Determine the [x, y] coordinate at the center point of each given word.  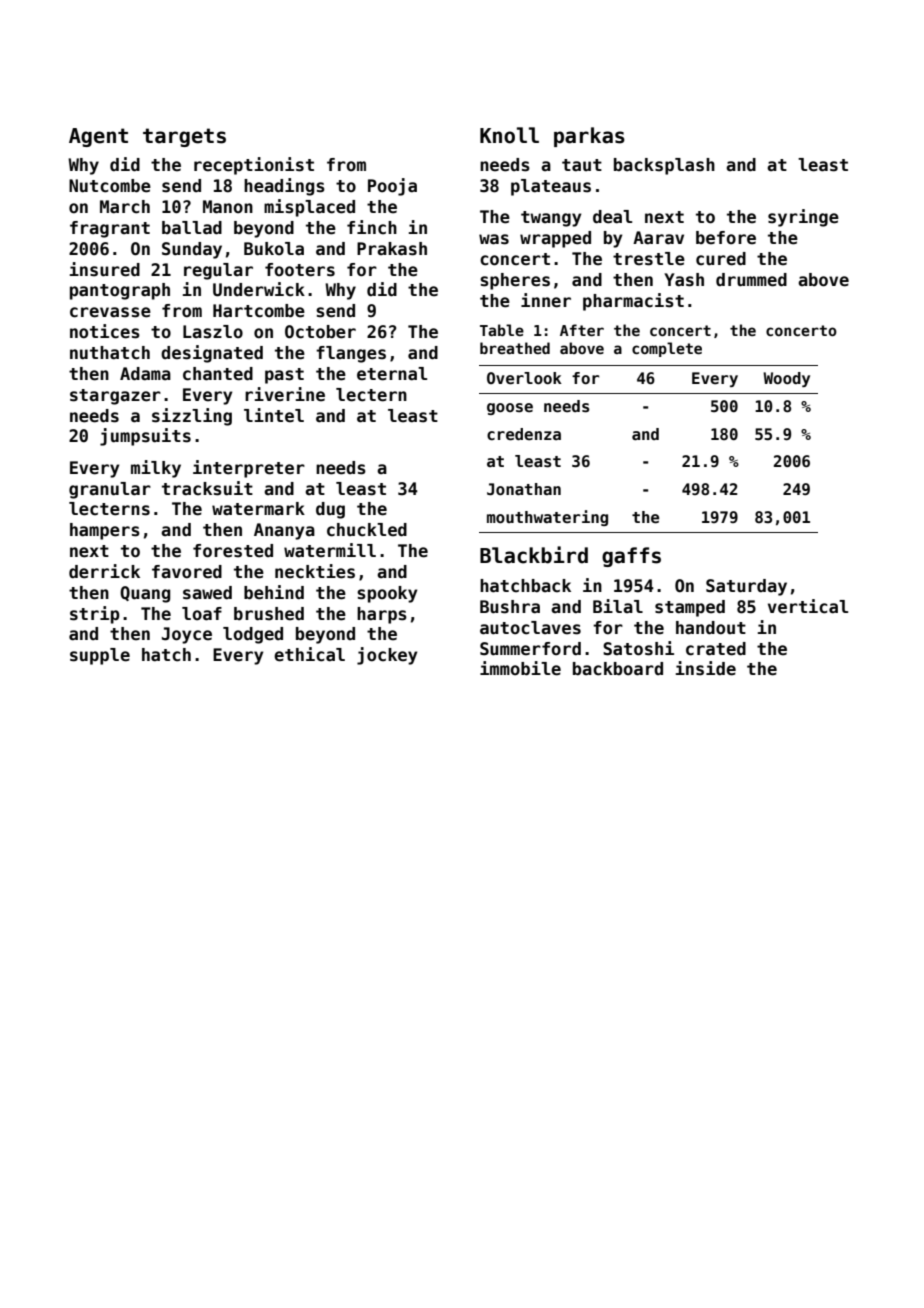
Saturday [746, 587]
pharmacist [633, 302]
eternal [392, 374]
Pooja [392, 187]
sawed [207, 593]
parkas [589, 137]
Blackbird [534, 555]
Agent [98, 137]
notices [105, 331]
